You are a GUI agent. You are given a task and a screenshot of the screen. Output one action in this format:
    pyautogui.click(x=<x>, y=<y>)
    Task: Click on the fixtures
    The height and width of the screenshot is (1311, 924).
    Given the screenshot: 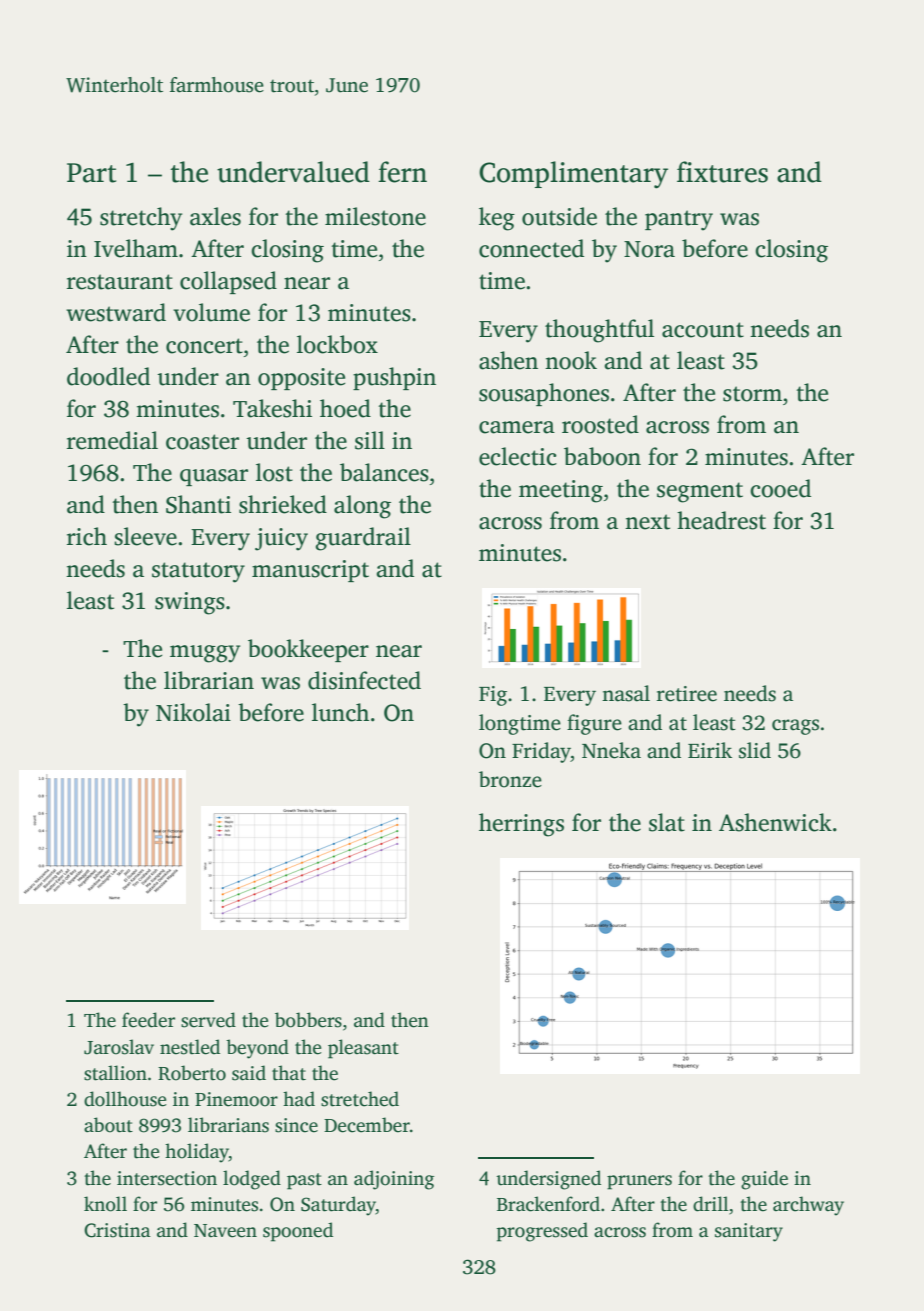 What is the action you would take?
    pyautogui.click(x=722, y=172)
